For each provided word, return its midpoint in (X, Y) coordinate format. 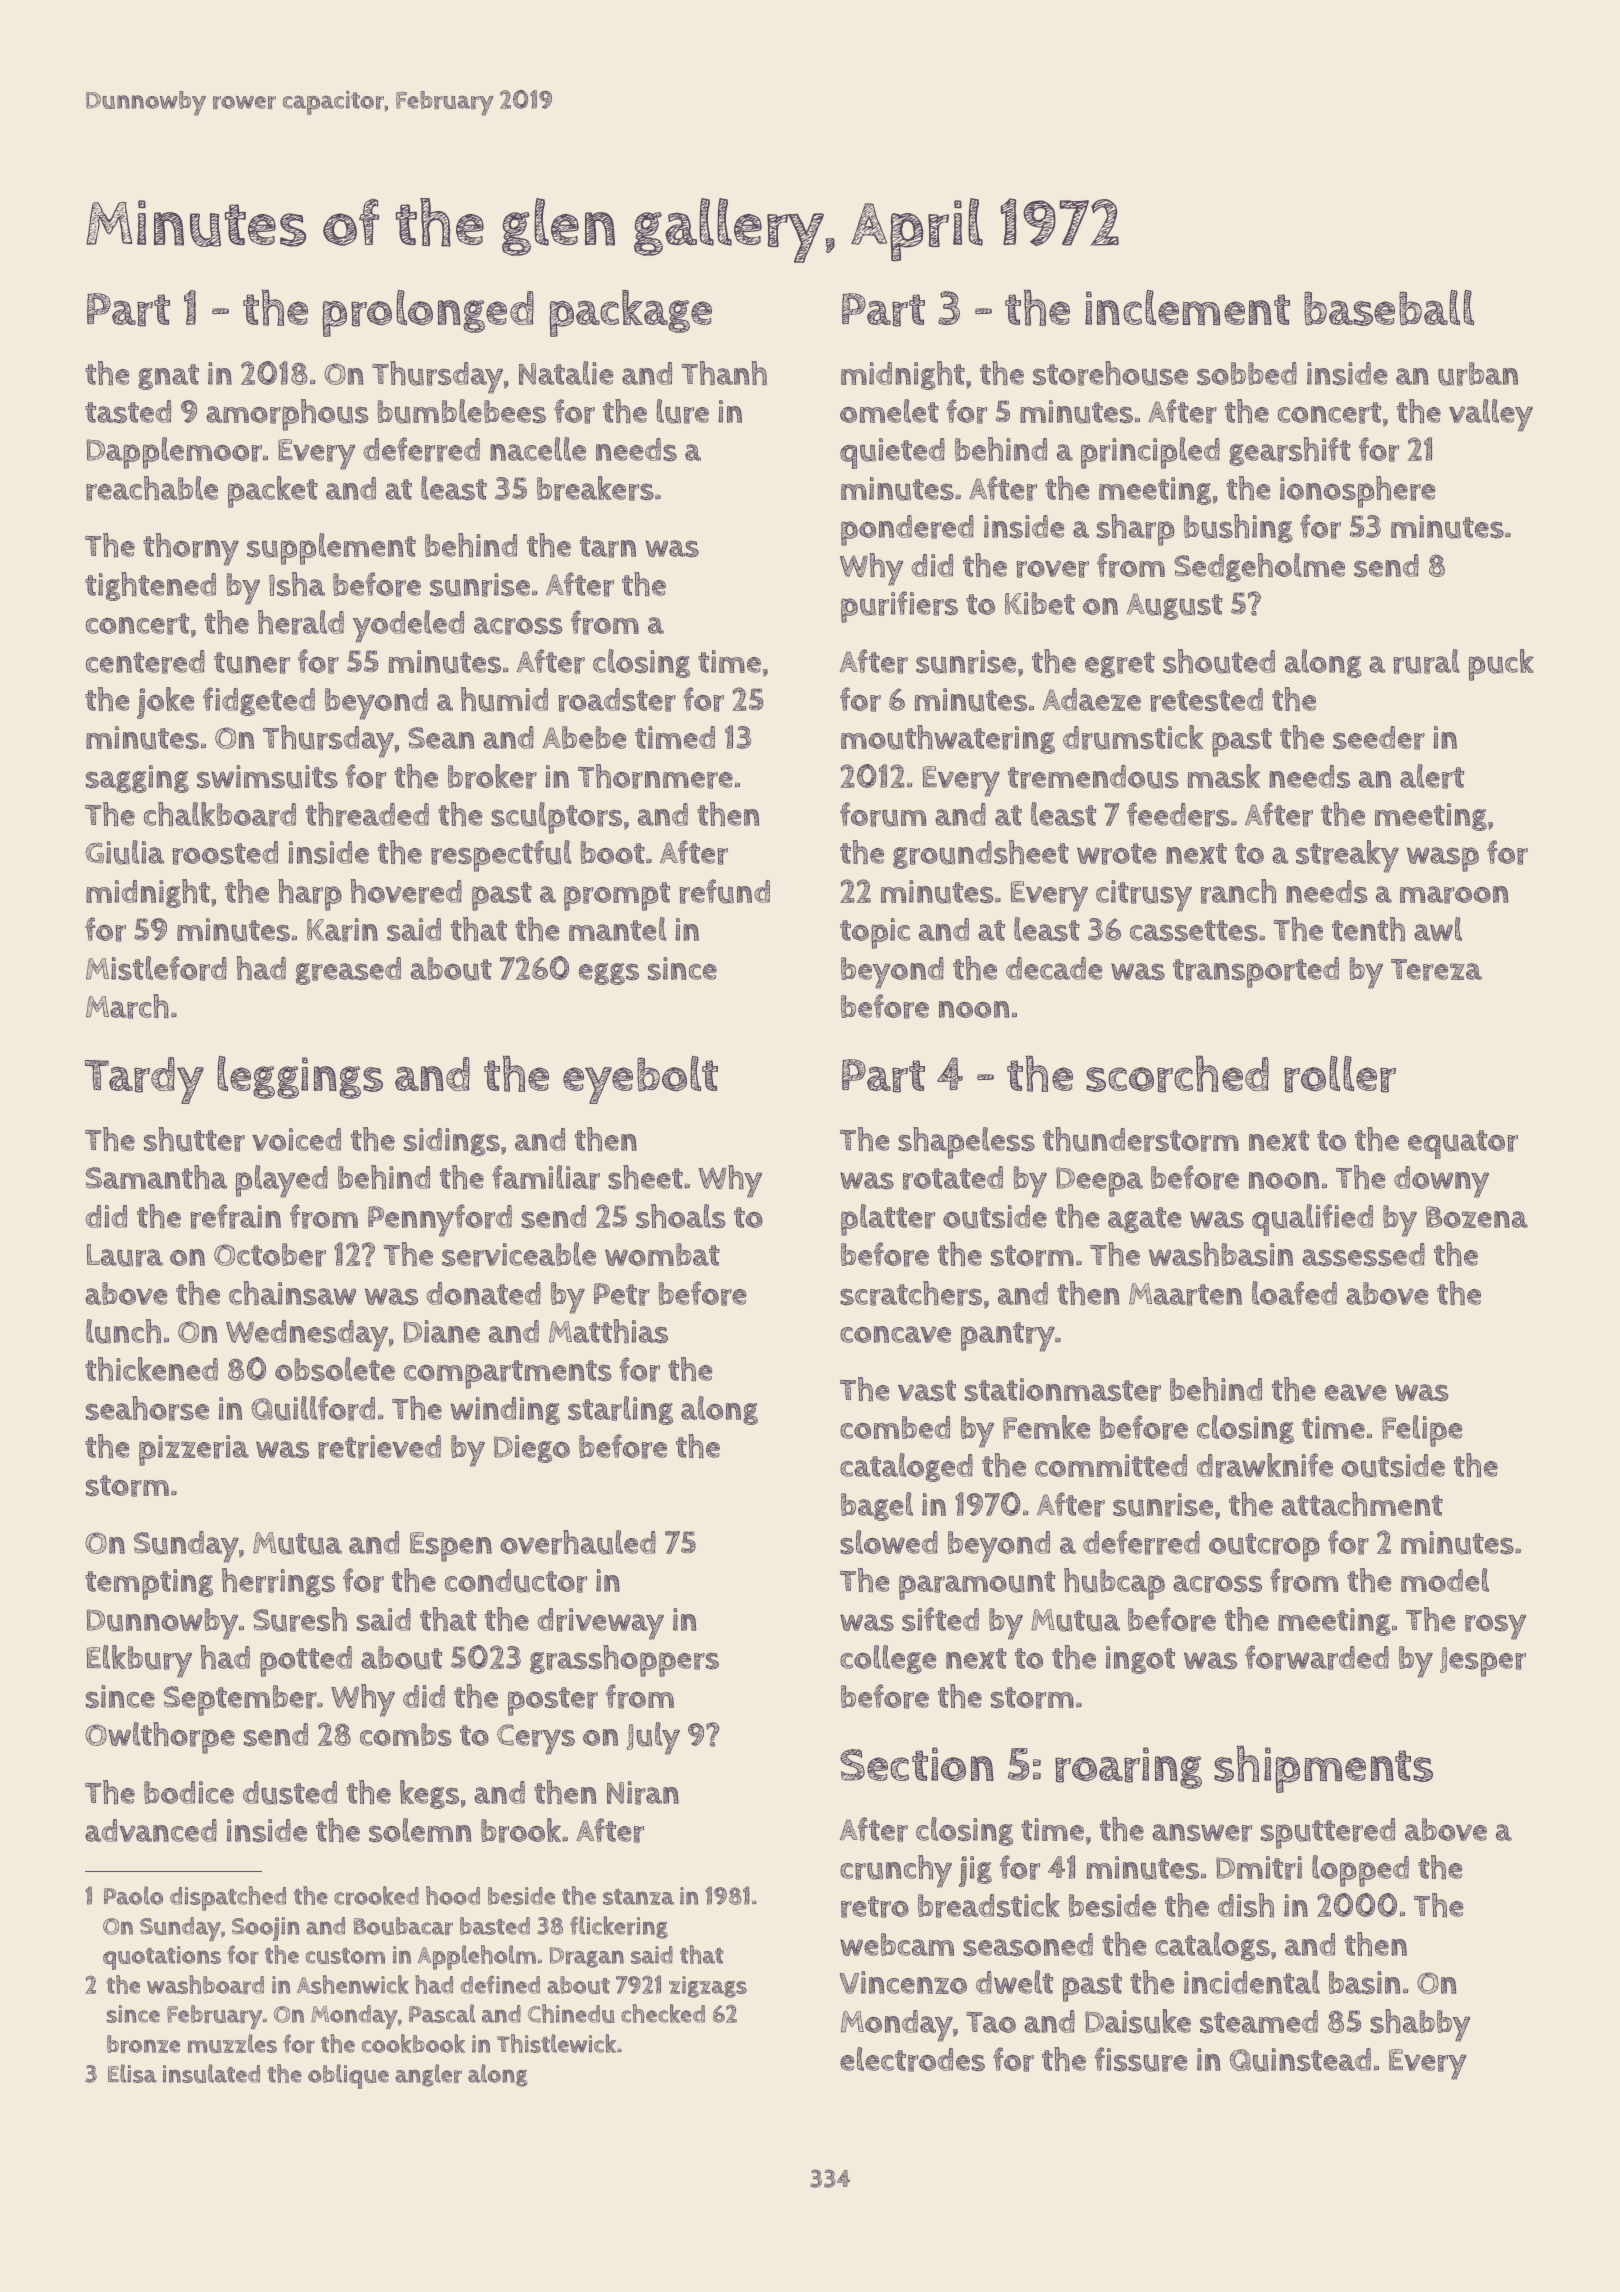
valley (1491, 415)
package (630, 313)
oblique (348, 2076)
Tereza (1436, 970)
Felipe (1422, 1431)
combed (895, 1427)
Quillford (313, 1408)
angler (428, 2075)
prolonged (428, 313)
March (127, 1006)
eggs (609, 974)
